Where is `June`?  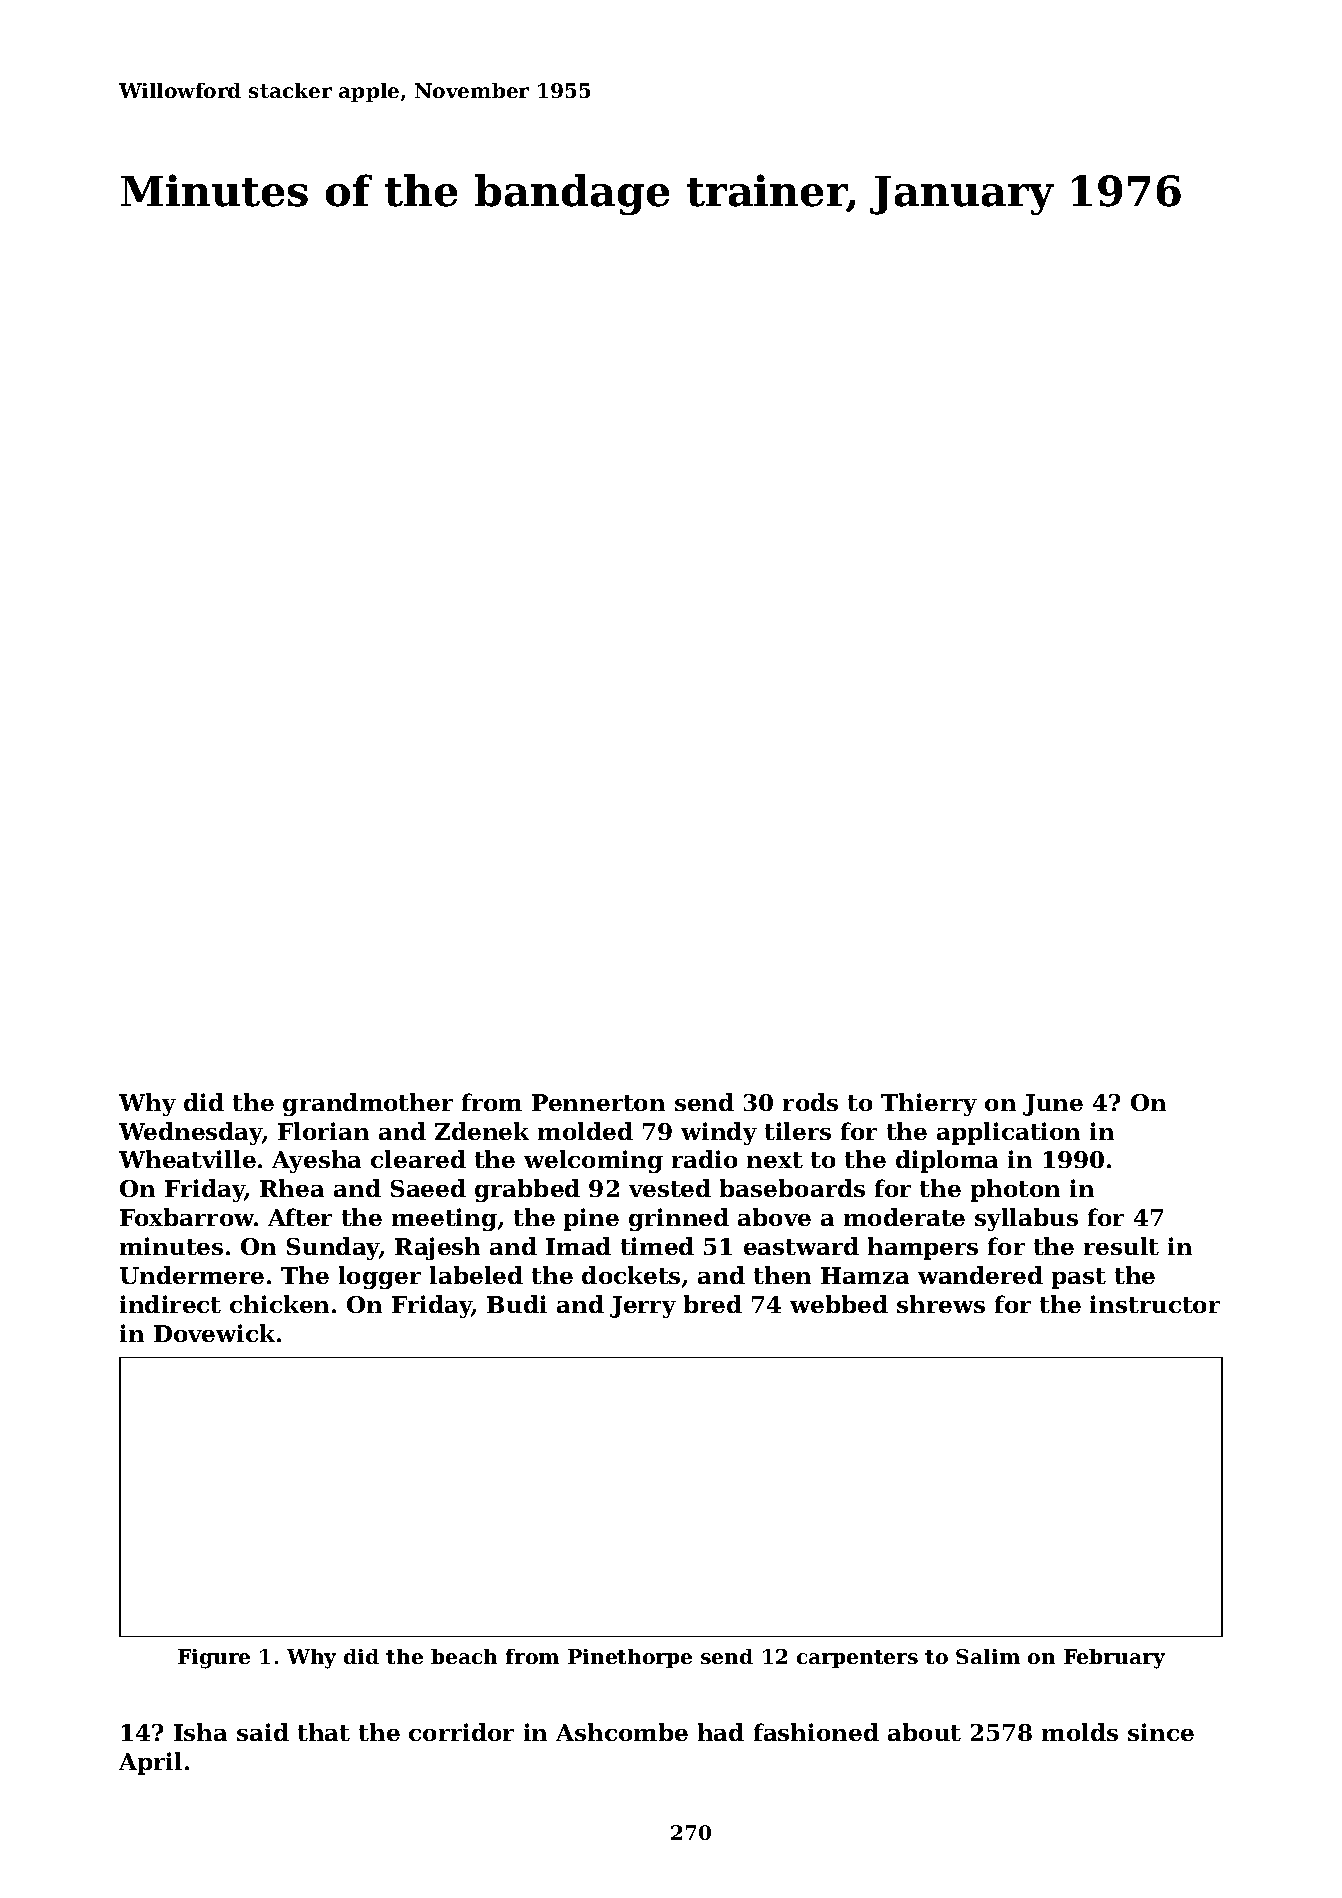
June is located at coordinates (1053, 1105).
